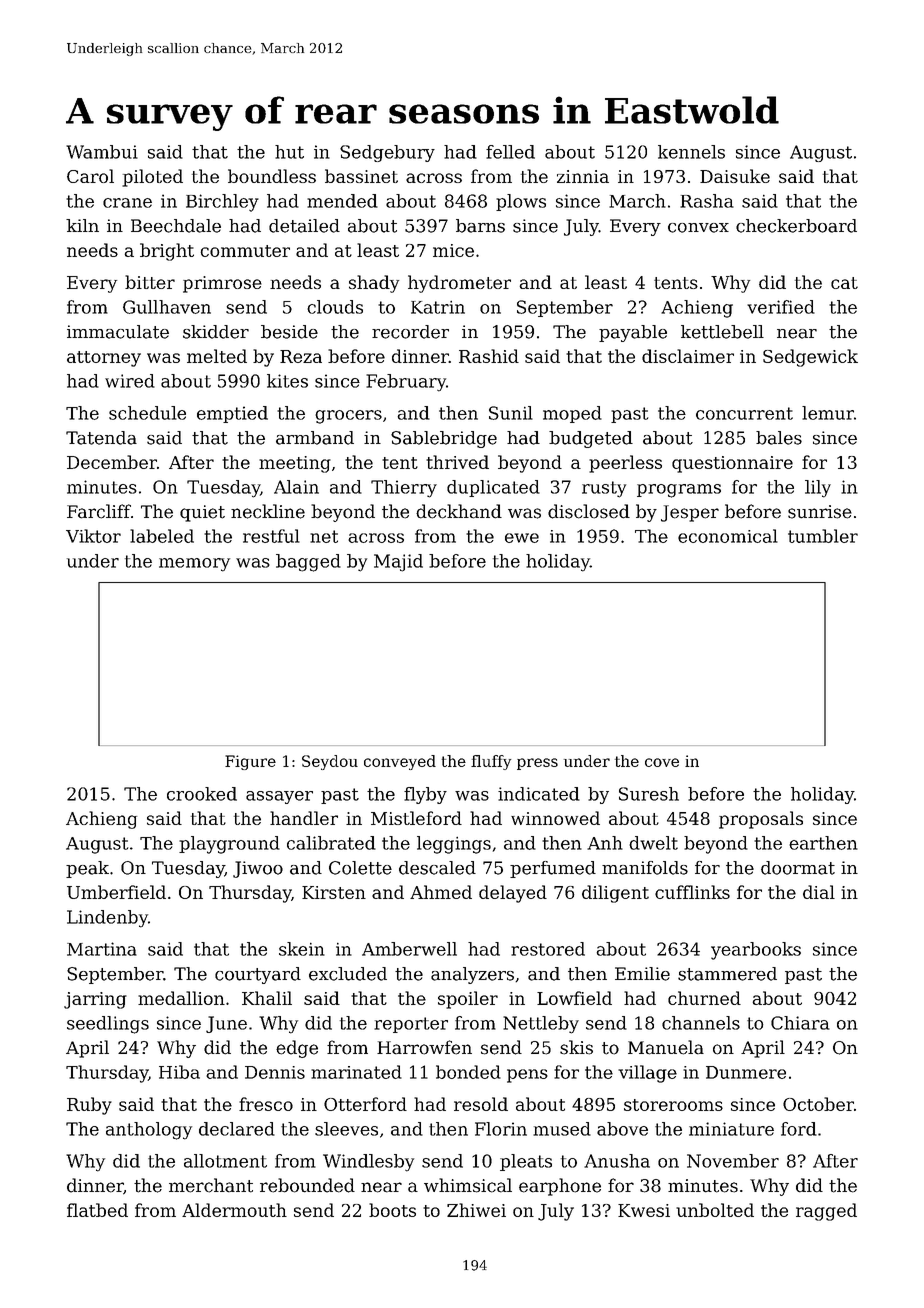 This page has height=1308, width=924. I want to click on Manuela, so click(666, 1047).
